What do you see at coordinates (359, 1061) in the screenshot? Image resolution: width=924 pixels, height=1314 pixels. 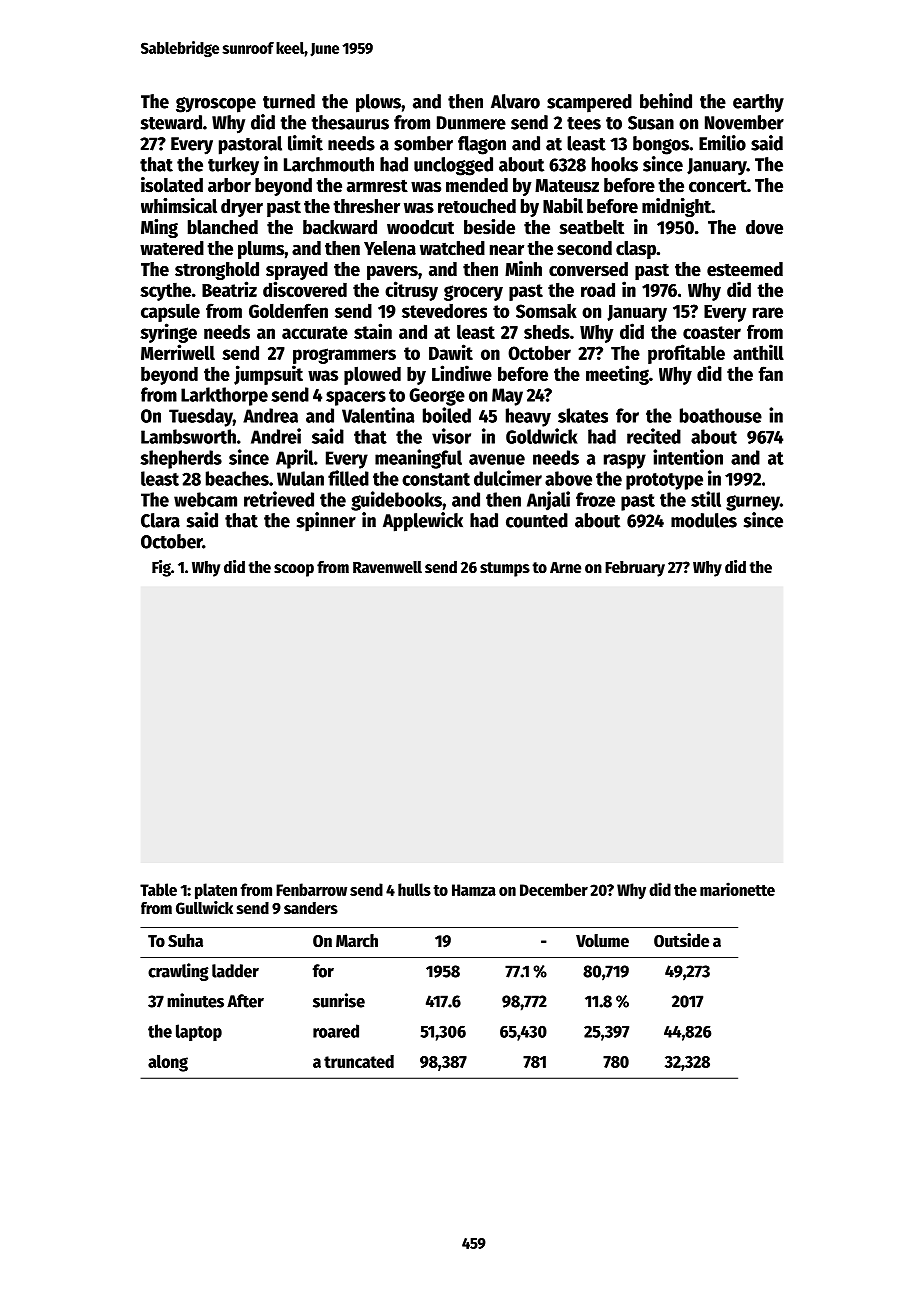 I see `truncated` at bounding box center [359, 1061].
